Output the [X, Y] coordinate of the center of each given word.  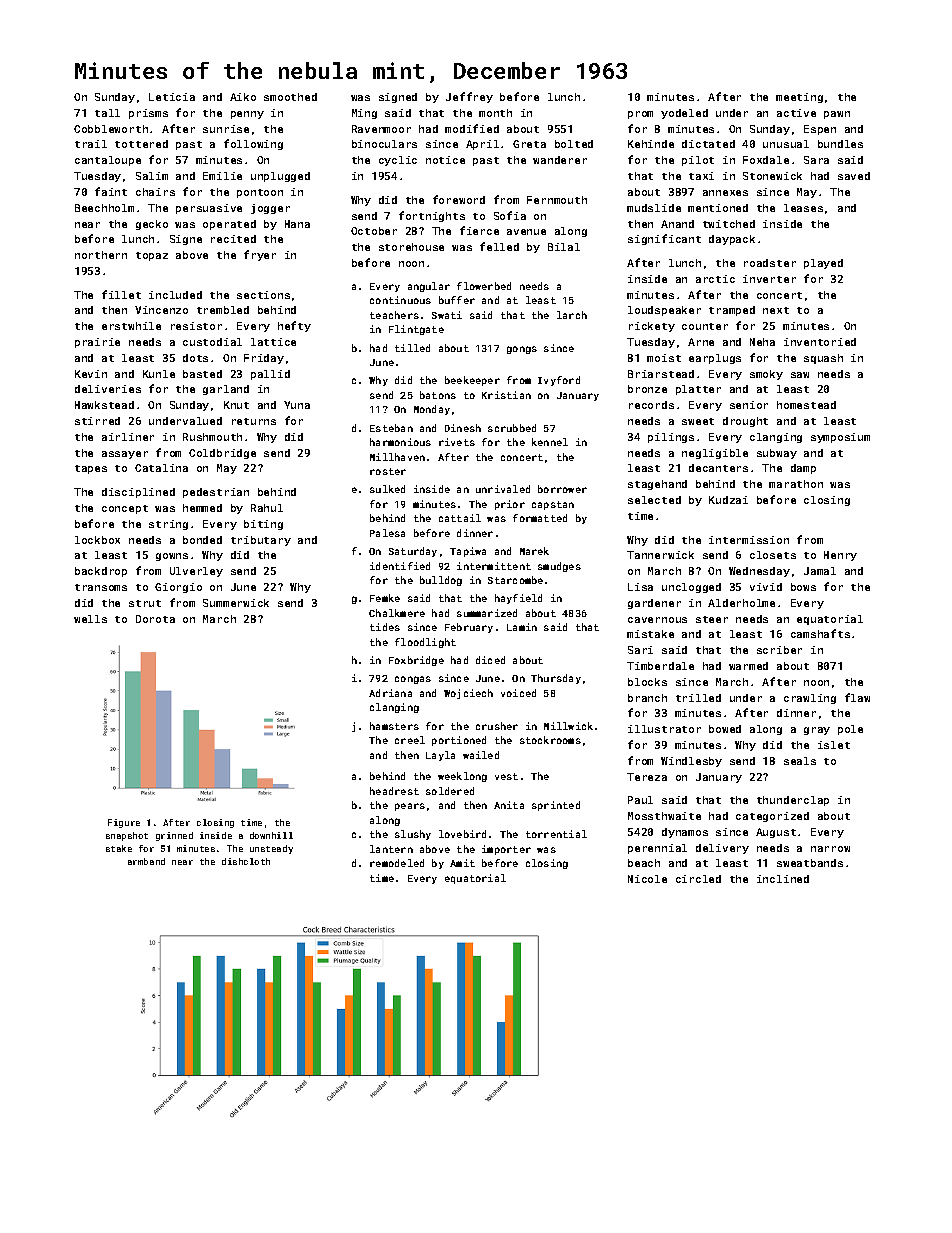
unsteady [271, 849]
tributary [261, 541]
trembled [223, 310]
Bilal [564, 247]
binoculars [384, 144]
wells [90, 619]
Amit [462, 863]
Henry [840, 556]
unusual [786, 144]
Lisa [640, 587]
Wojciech [468, 694]
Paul [640, 800]
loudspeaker [664, 311]
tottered [141, 144]
